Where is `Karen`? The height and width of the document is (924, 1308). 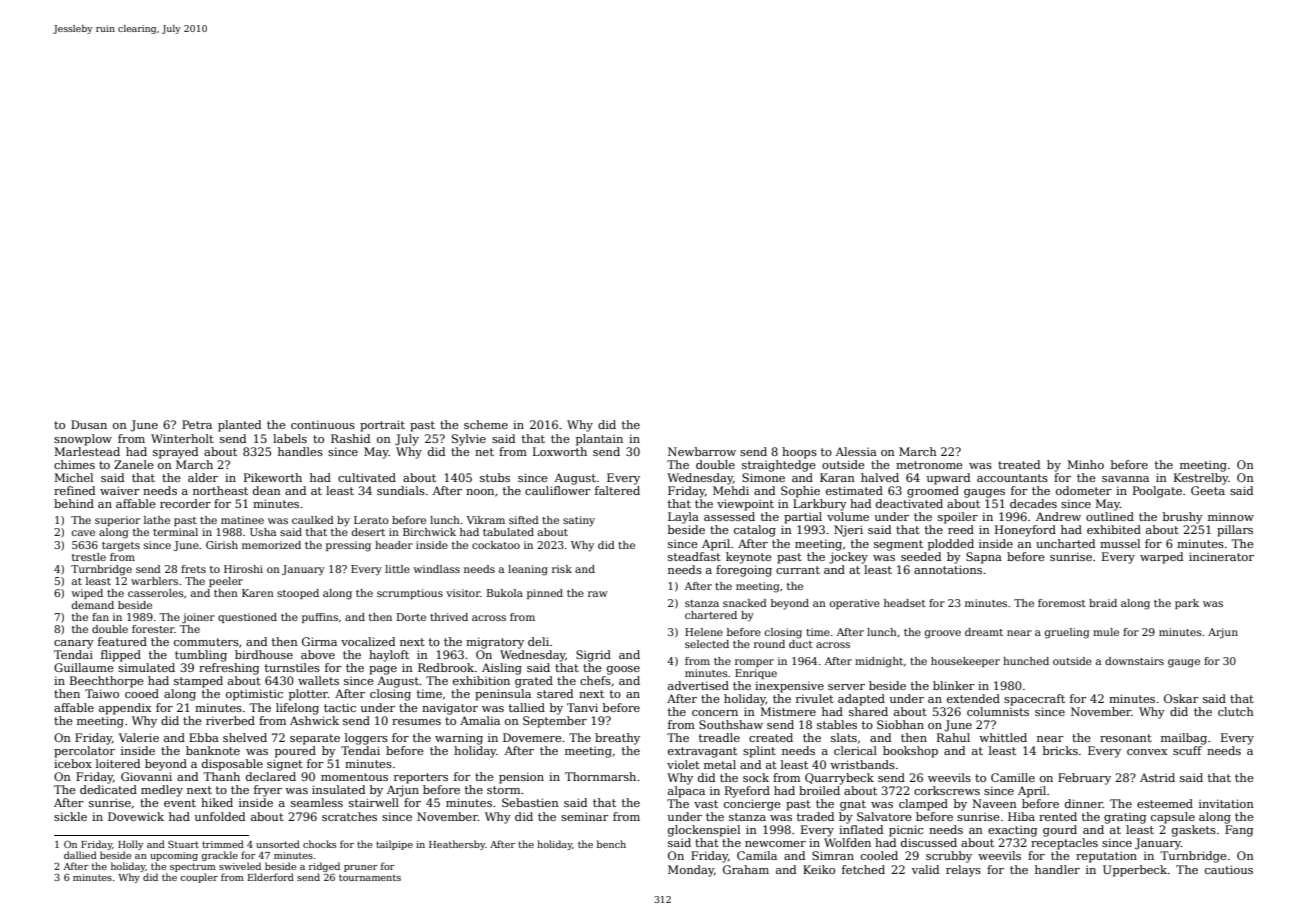 Karen is located at coordinates (258, 593).
